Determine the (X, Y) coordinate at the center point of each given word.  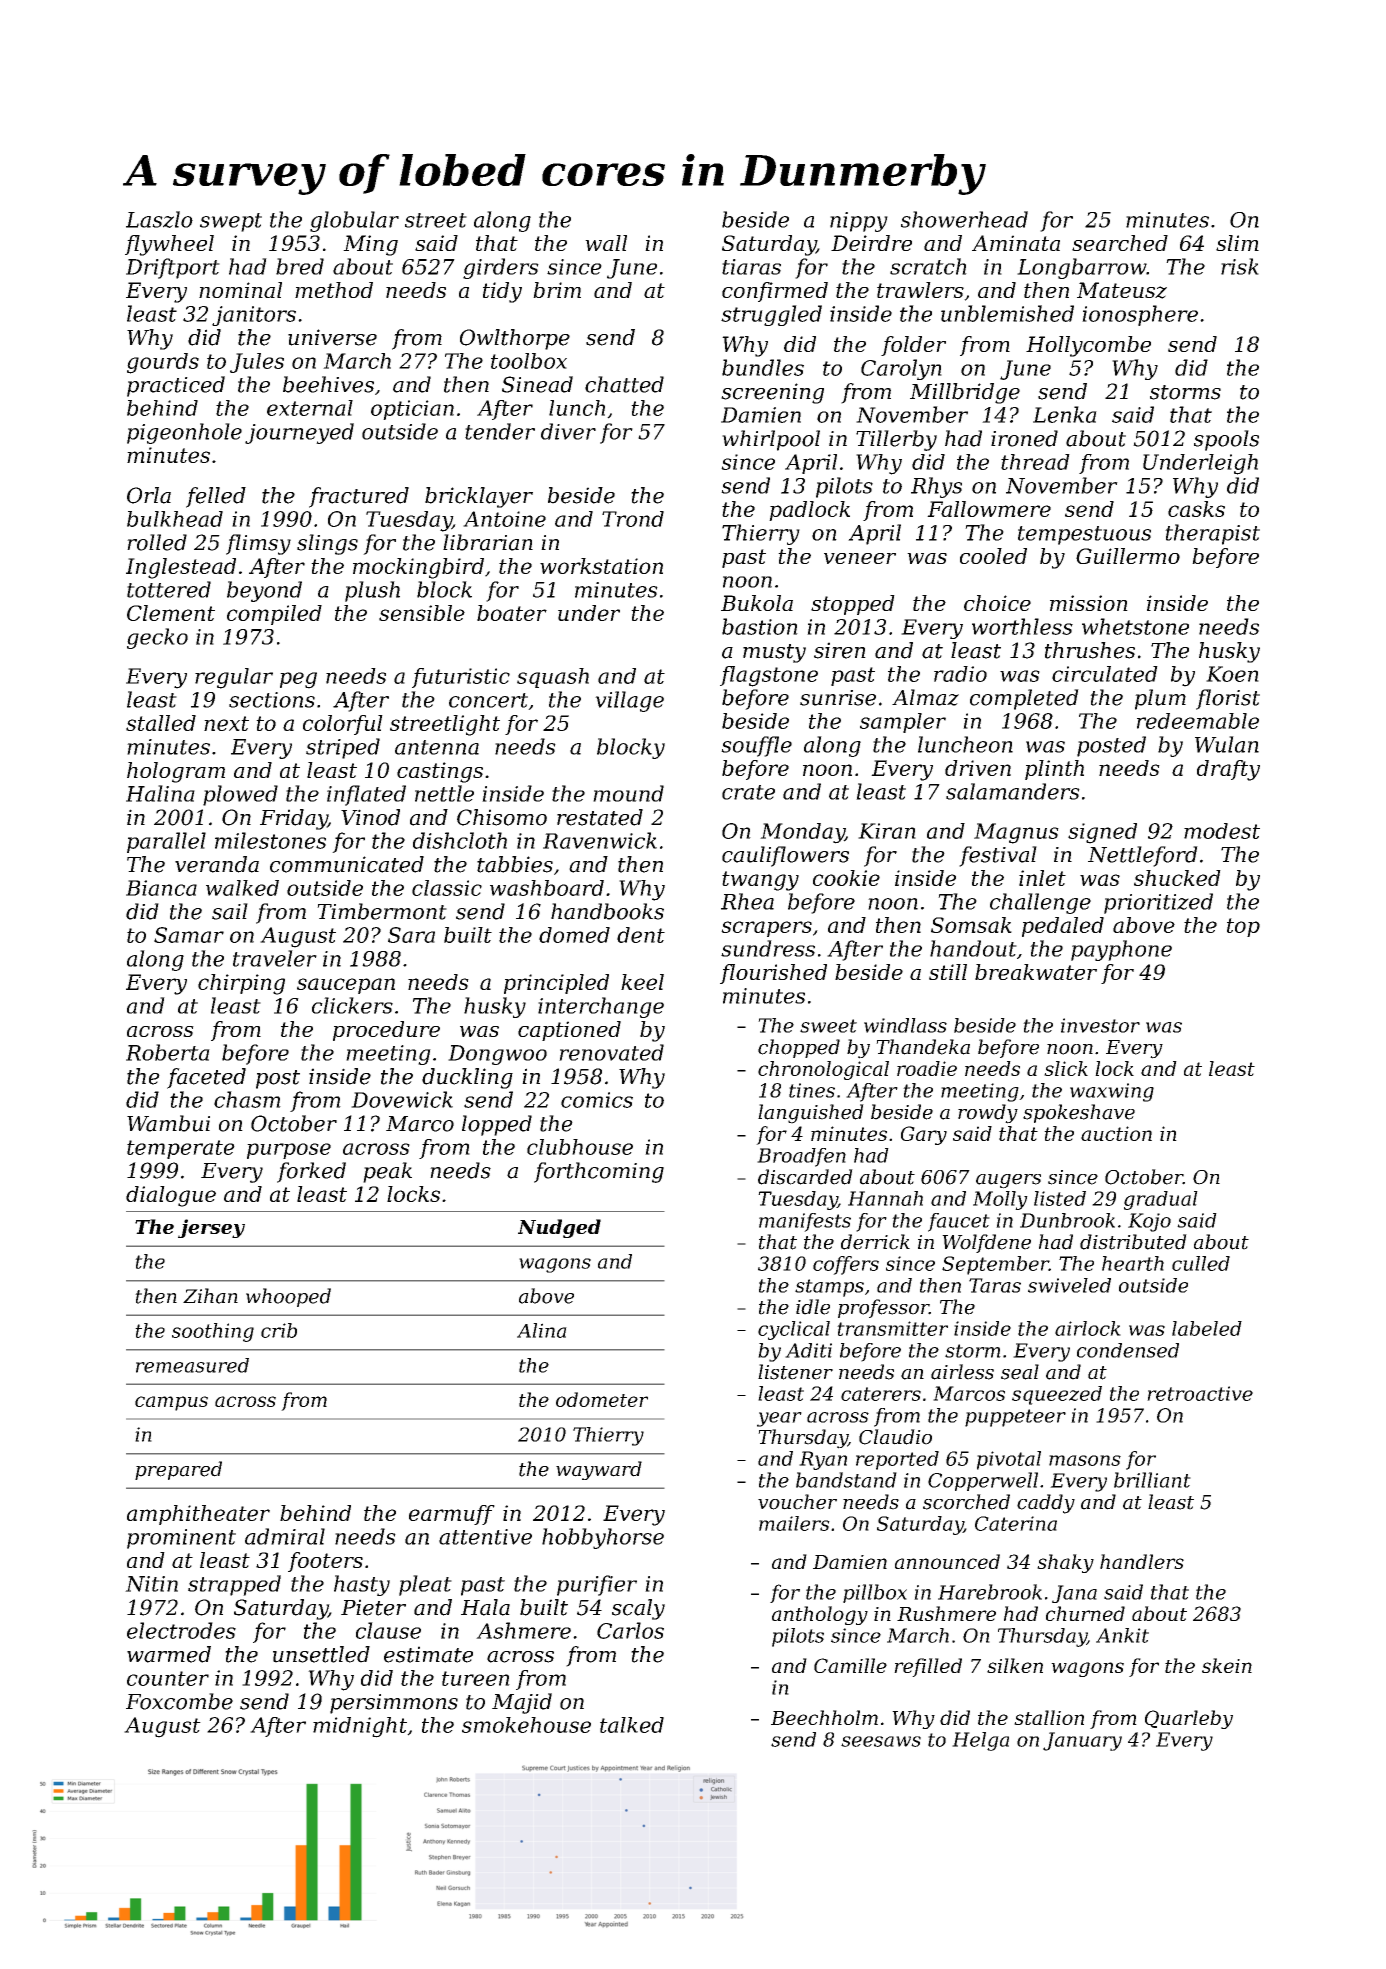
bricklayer (479, 497)
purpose (289, 1151)
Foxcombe (179, 1701)
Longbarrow (1081, 268)
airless (962, 1372)
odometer (602, 1399)
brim (557, 290)
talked (632, 1725)
